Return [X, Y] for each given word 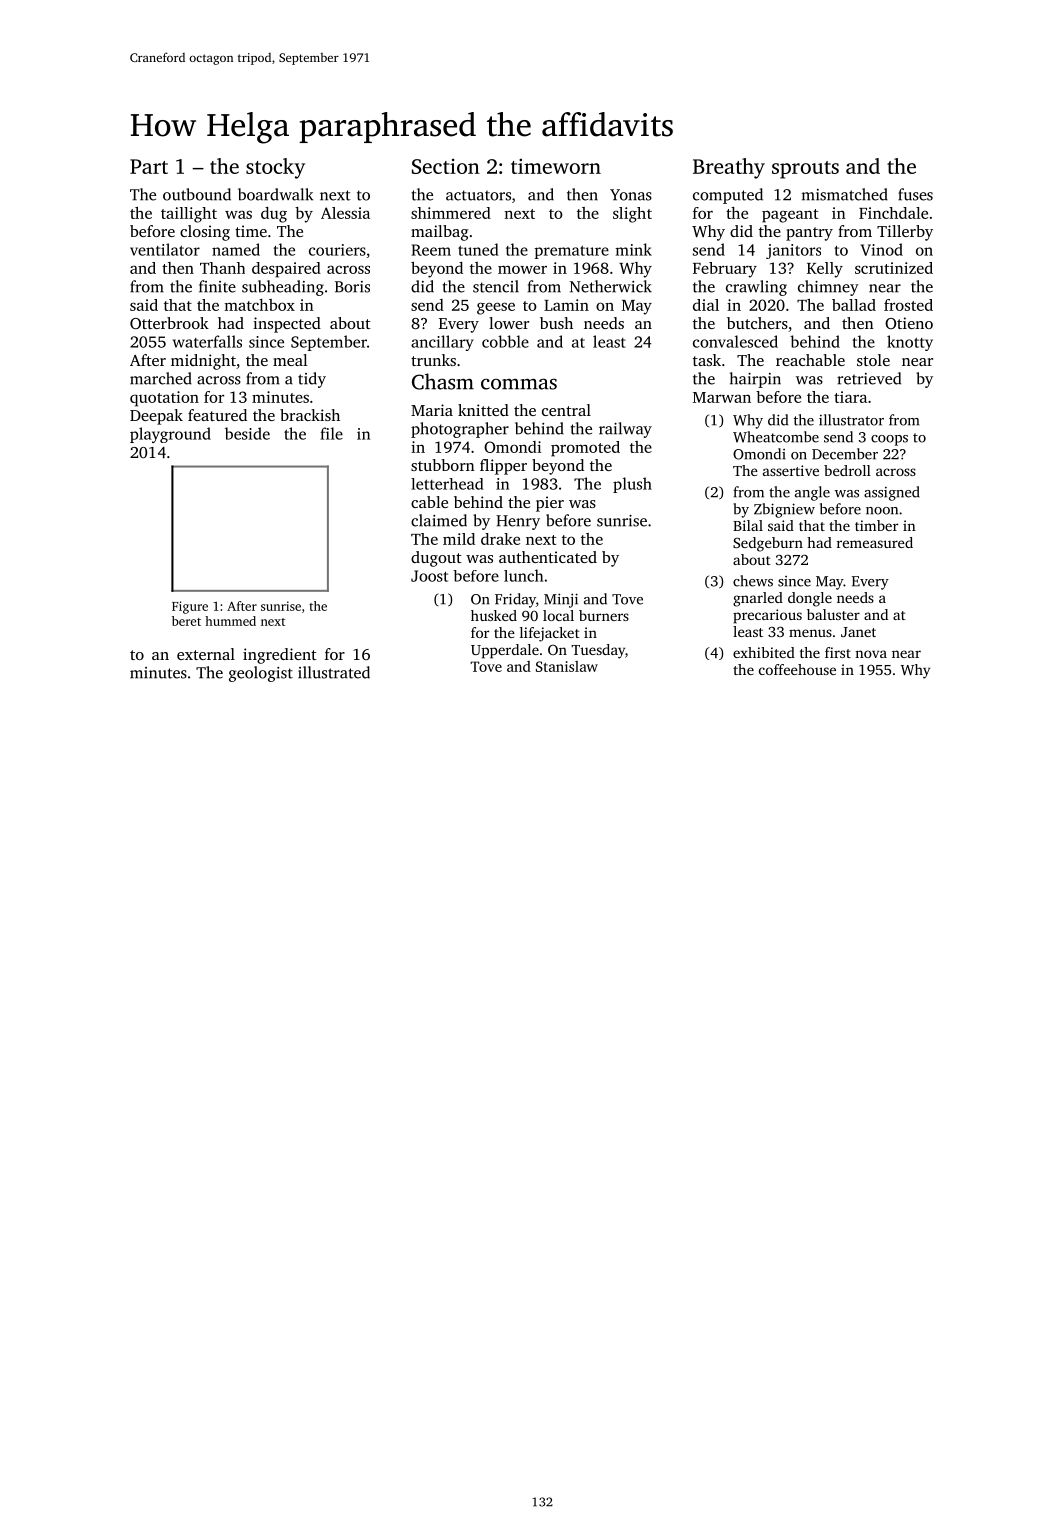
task [707, 360]
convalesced [735, 341]
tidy [312, 380]
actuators [478, 195]
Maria [432, 410]
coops [889, 440]
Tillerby [905, 233]
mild [459, 539]
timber [876, 525]
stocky [275, 168]
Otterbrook [169, 323]
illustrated [334, 672]
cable [429, 502]
